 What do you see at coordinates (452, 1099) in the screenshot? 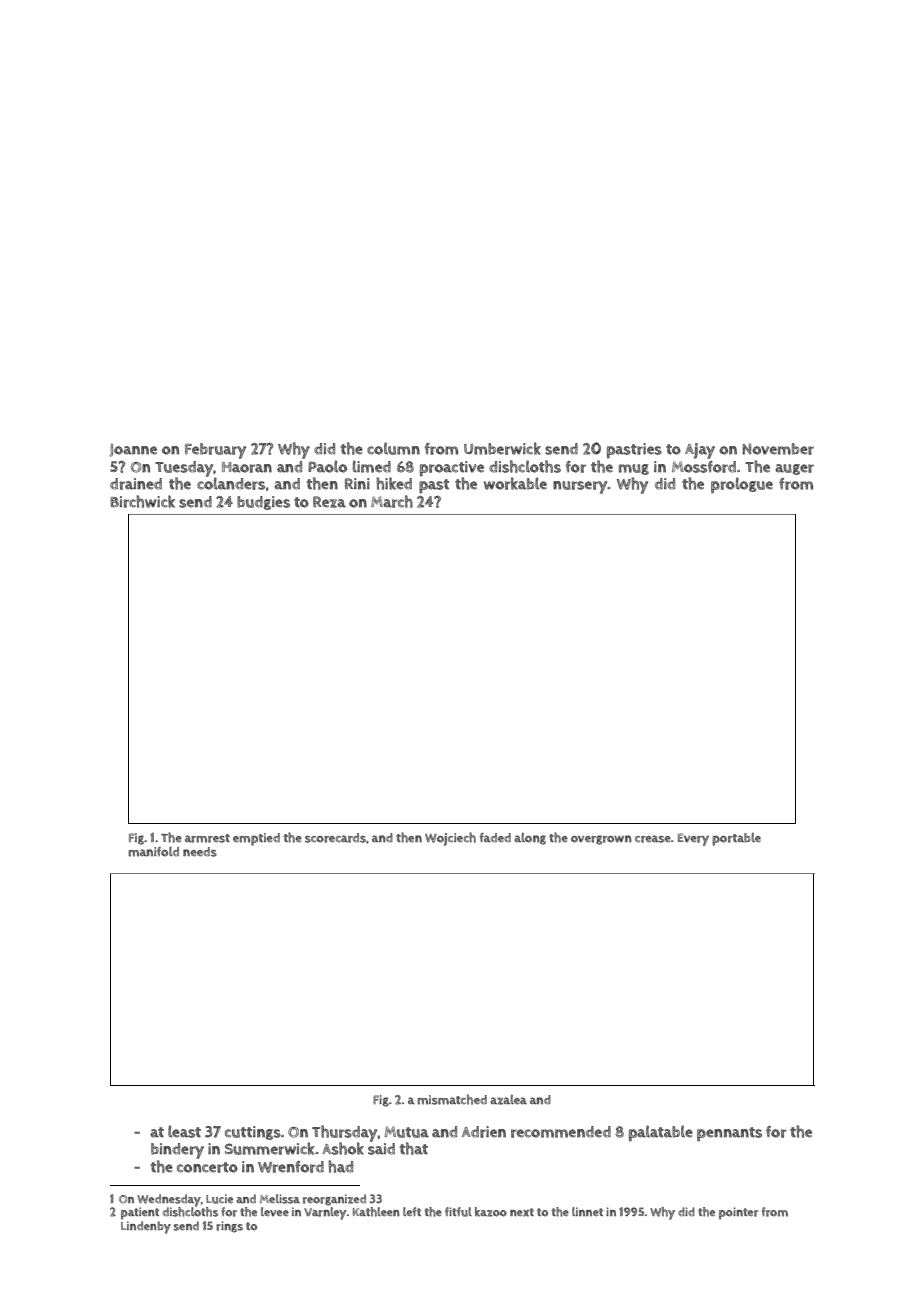
I see `mismatched` at bounding box center [452, 1099].
